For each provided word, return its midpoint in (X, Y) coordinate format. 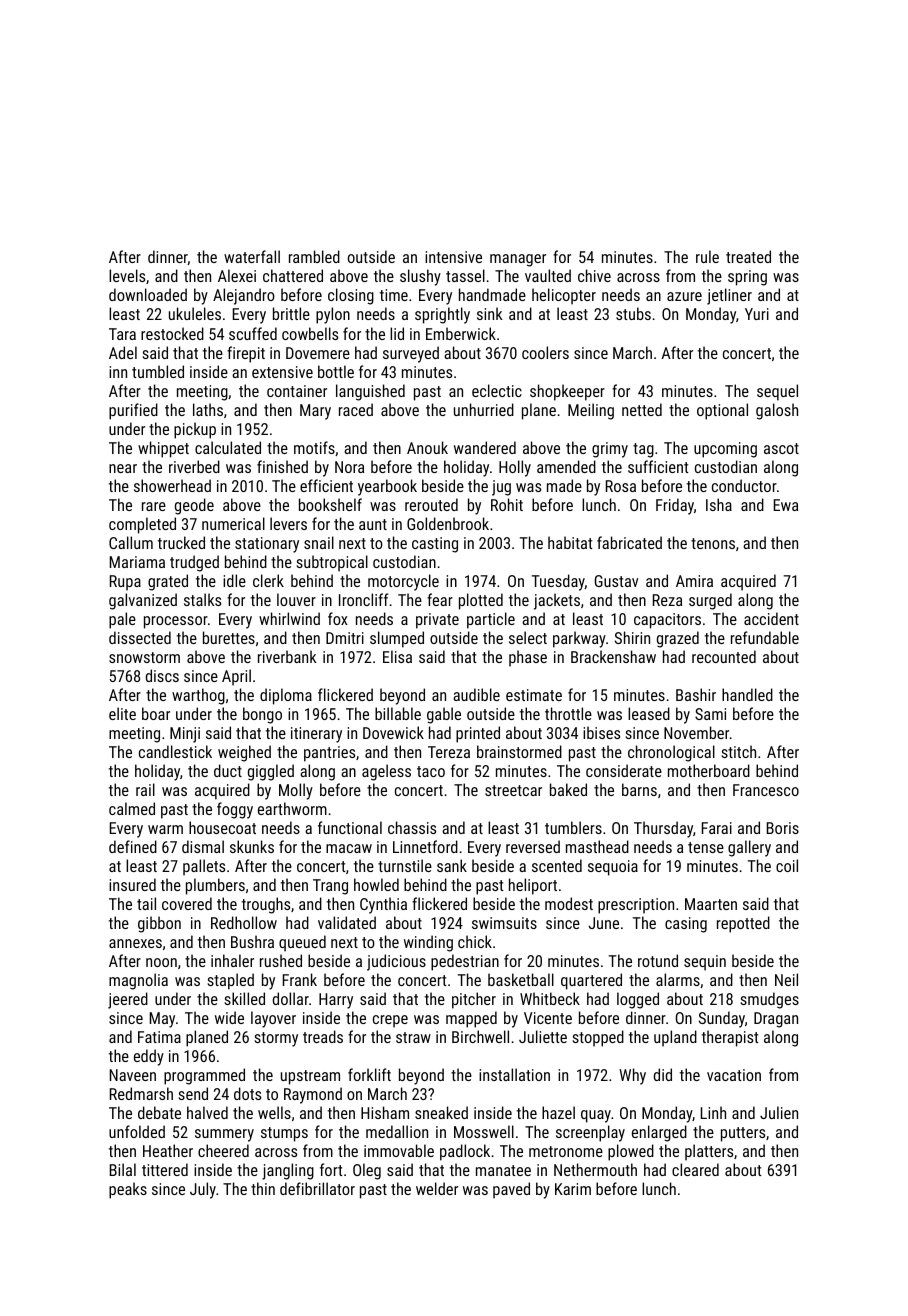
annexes (135, 943)
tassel (465, 275)
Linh (713, 1112)
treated (748, 256)
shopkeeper (567, 392)
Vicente (548, 1018)
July (203, 1190)
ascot (781, 448)
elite (122, 713)
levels (127, 275)
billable (398, 713)
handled (747, 694)
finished (282, 466)
